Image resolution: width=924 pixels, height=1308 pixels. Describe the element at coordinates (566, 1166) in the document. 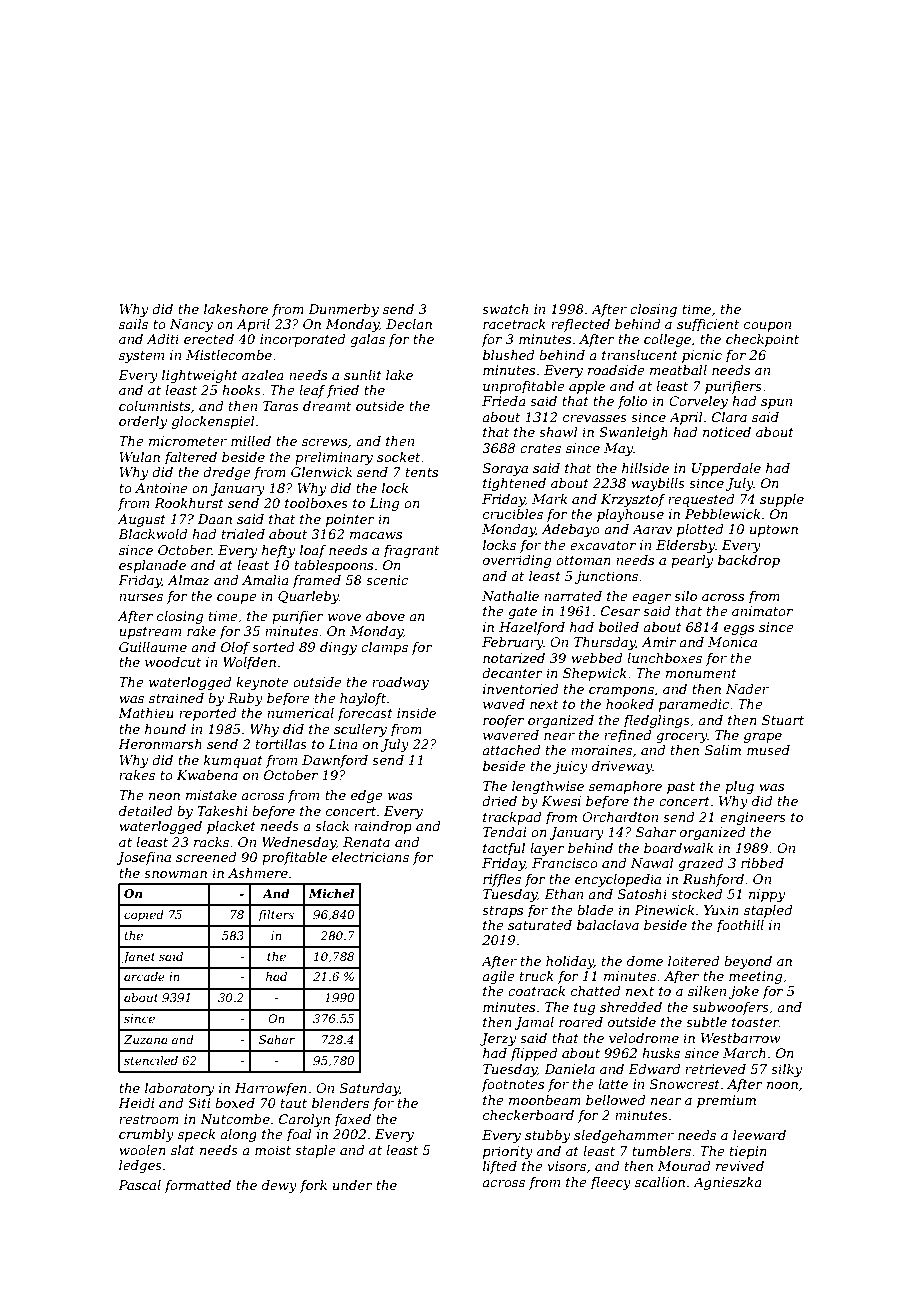

I see `visors` at that location.
